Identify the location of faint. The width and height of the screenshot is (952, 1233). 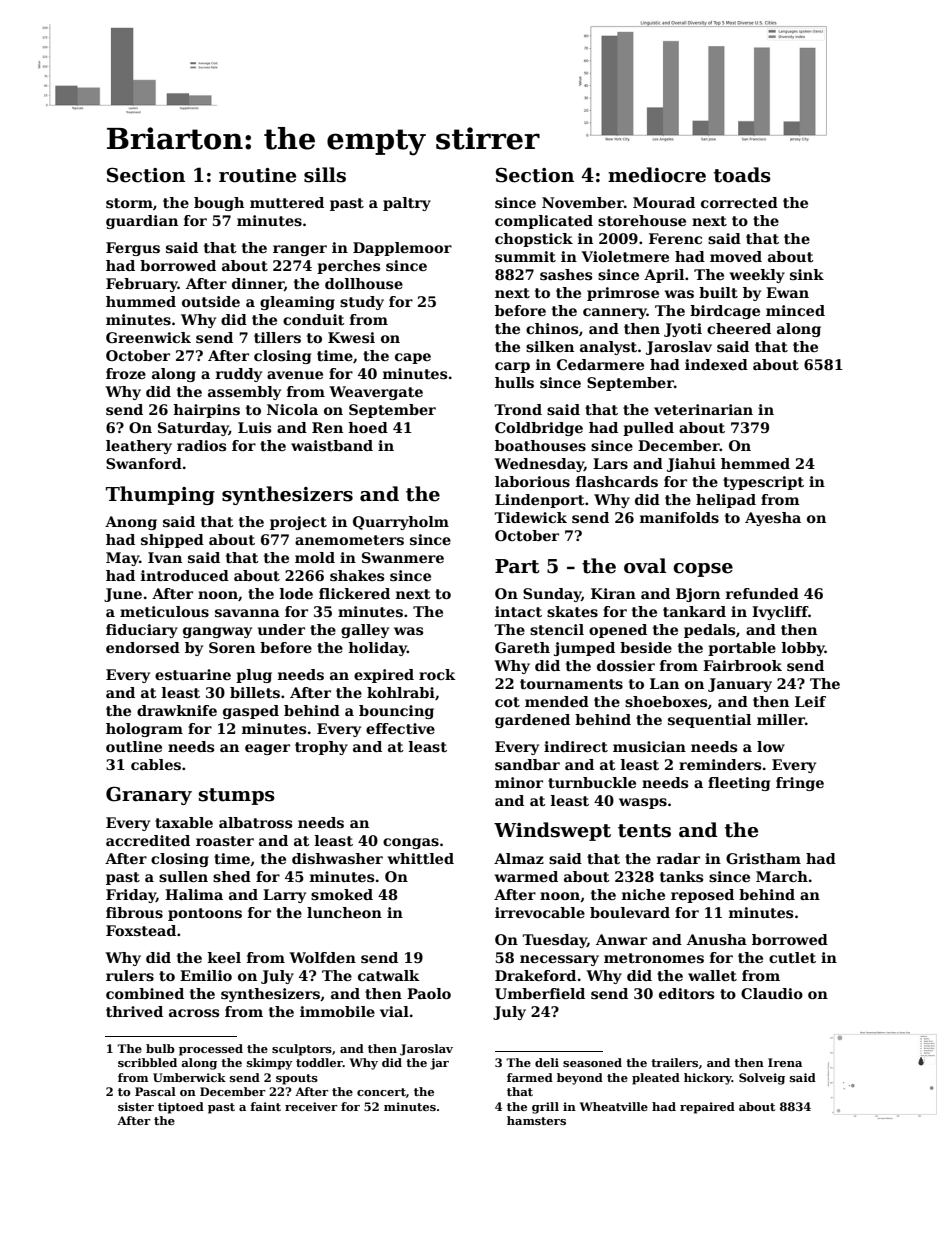
(265, 1106).
